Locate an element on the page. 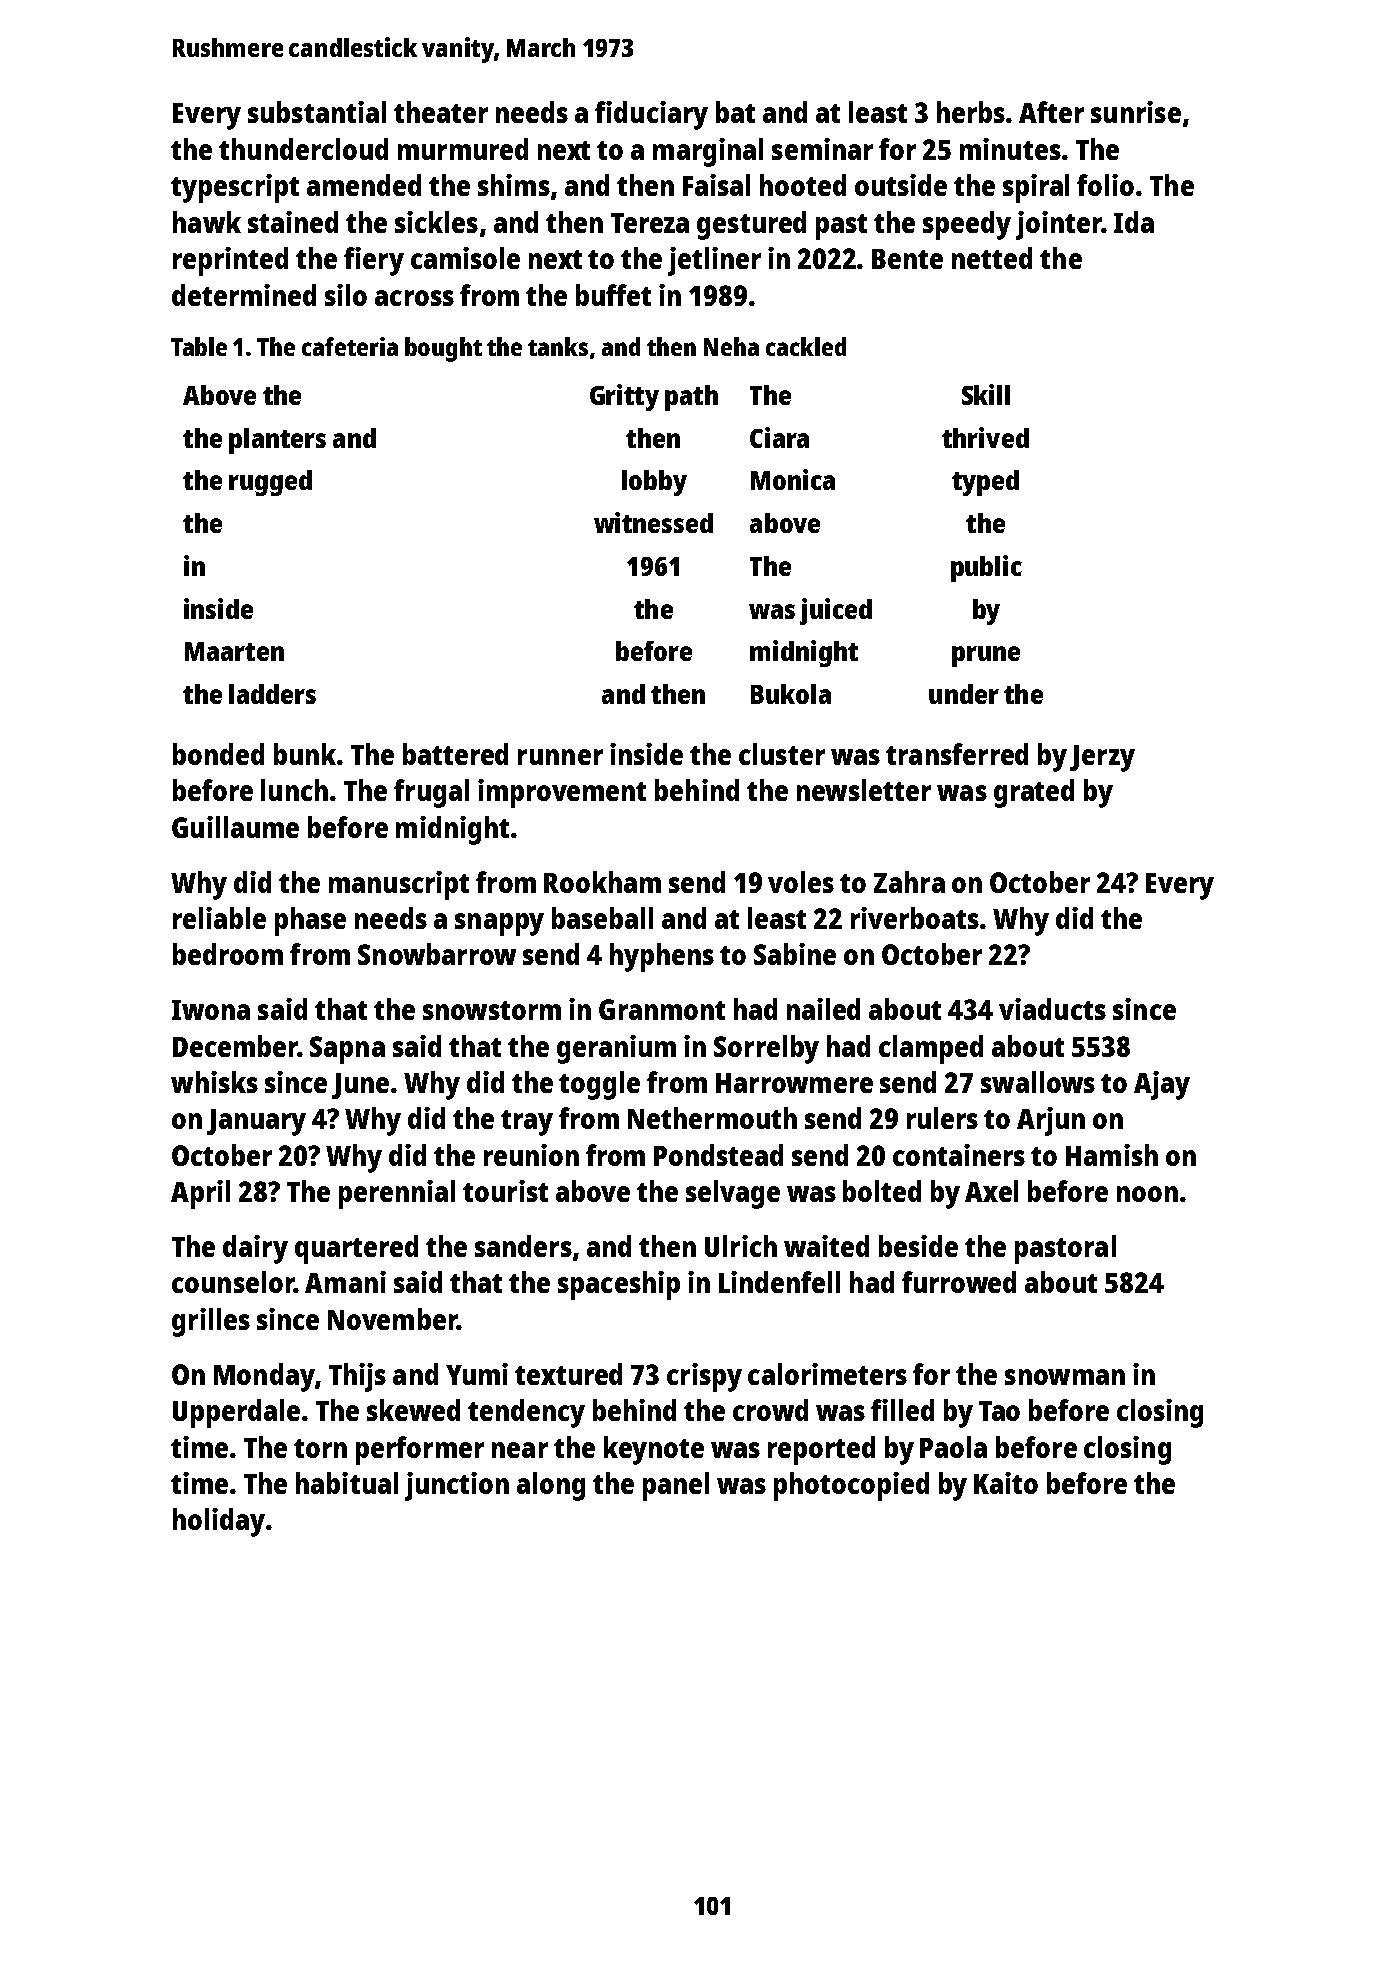 Image resolution: width=1386 pixels, height=1969 pixels. folio is located at coordinates (1105, 185).
